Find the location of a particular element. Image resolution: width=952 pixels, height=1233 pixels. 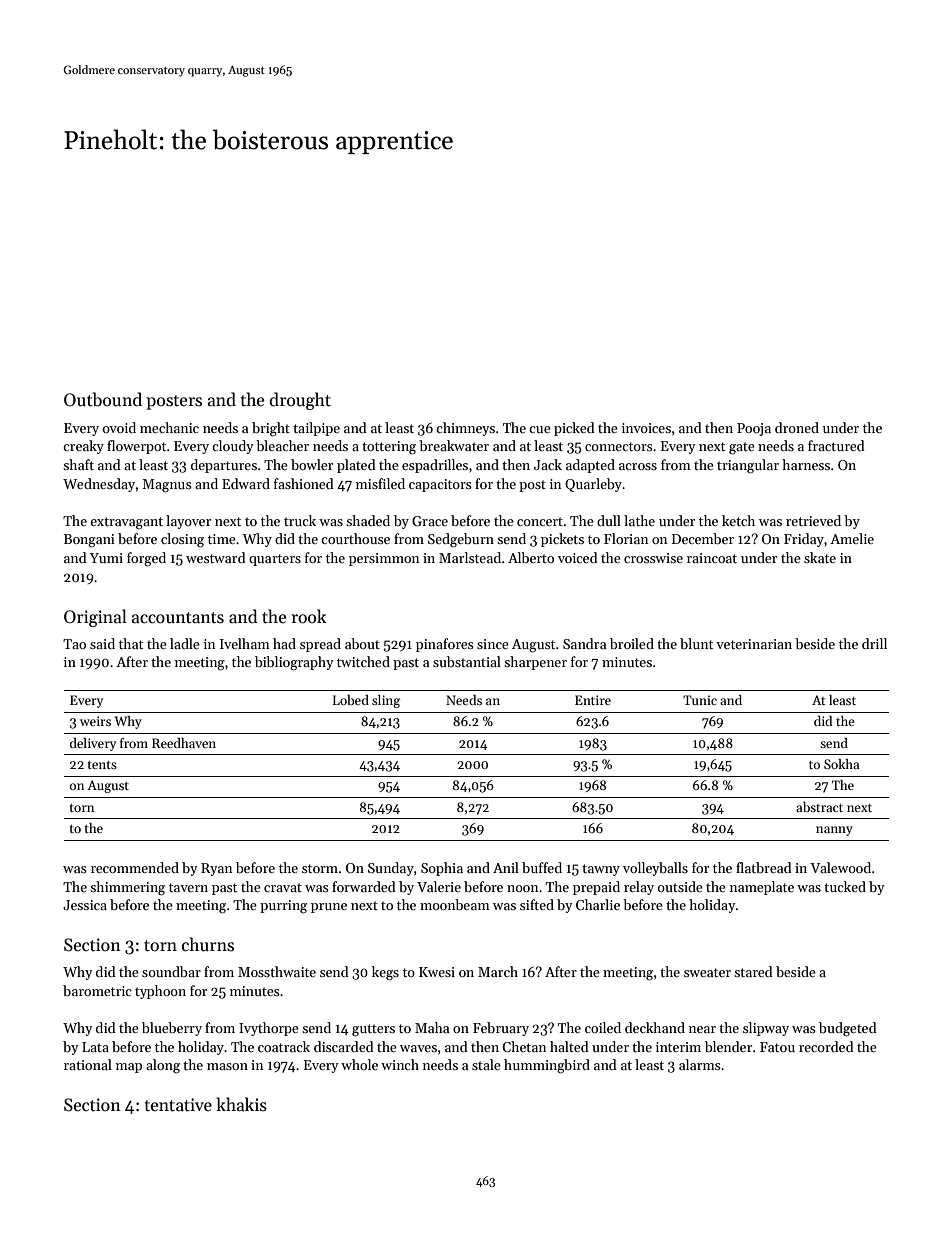

departures is located at coordinates (224, 466).
